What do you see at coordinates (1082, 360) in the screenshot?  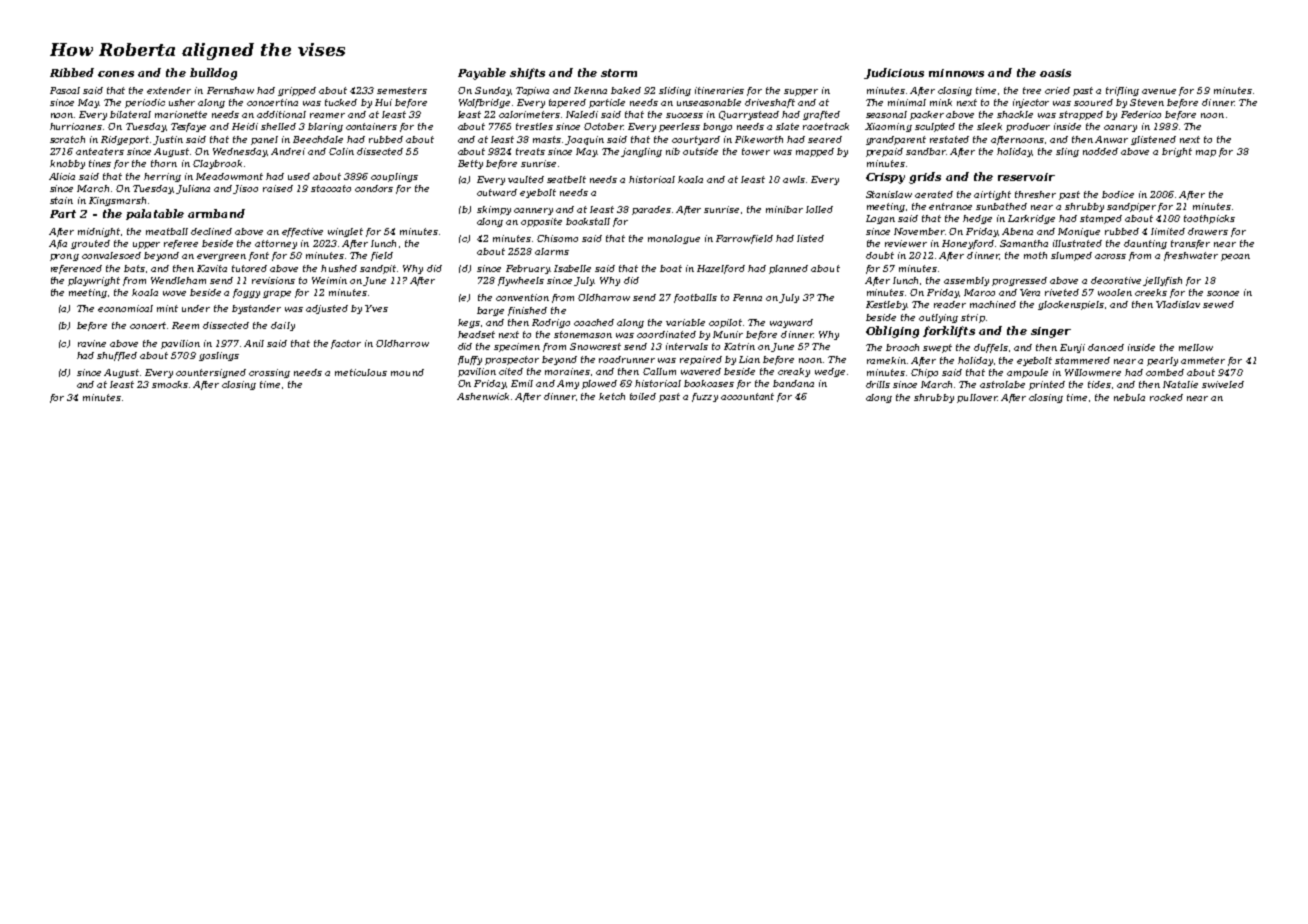 I see `stammered` at bounding box center [1082, 360].
